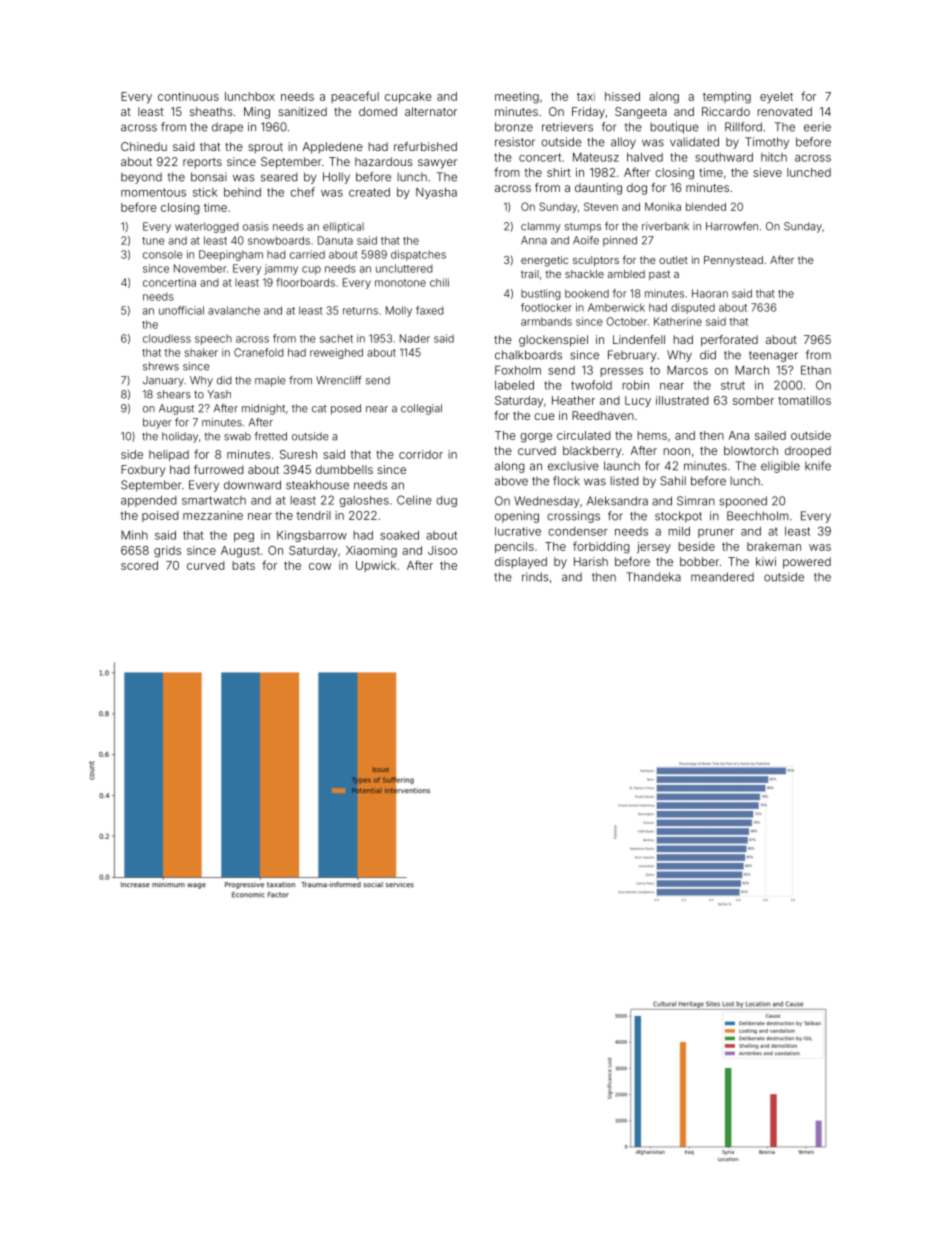 Image resolution: width=952 pixels, height=1233 pixels. Describe the element at coordinates (201, 352) in the screenshot. I see `shaker` at that location.
